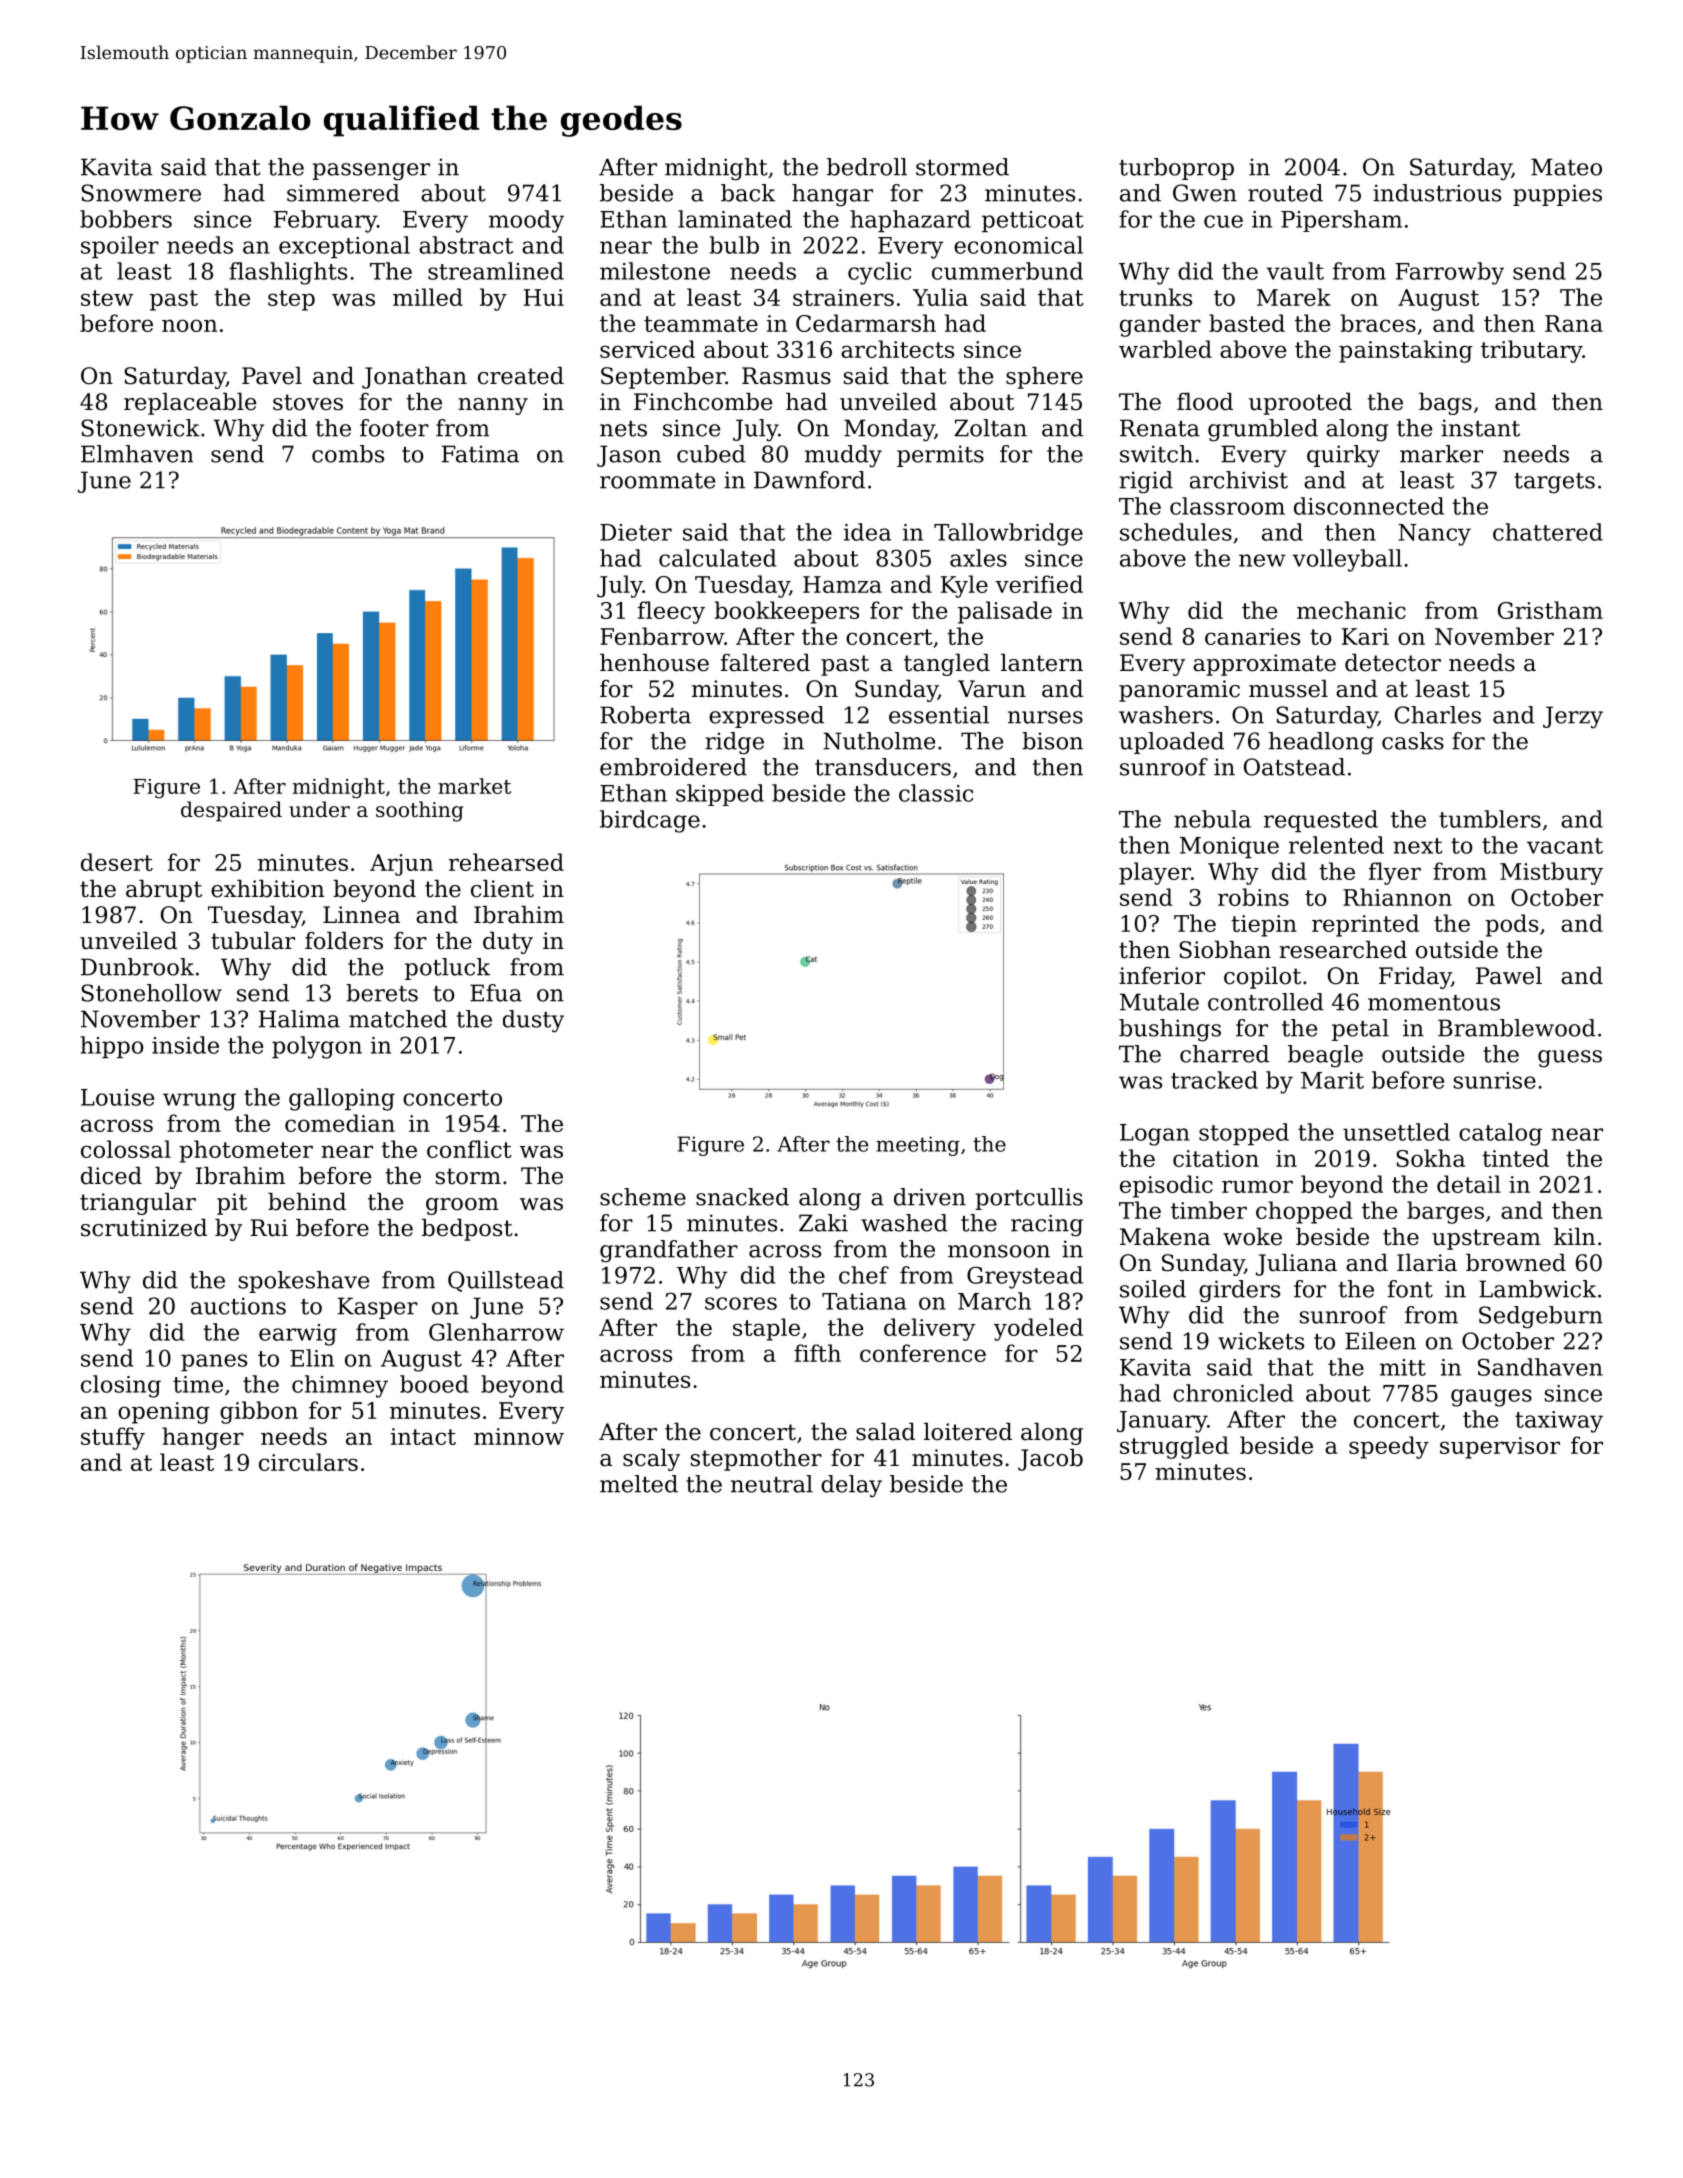 The image size is (1683, 2178). Describe the element at coordinates (1550, 610) in the screenshot. I see `Gristham` at that location.
